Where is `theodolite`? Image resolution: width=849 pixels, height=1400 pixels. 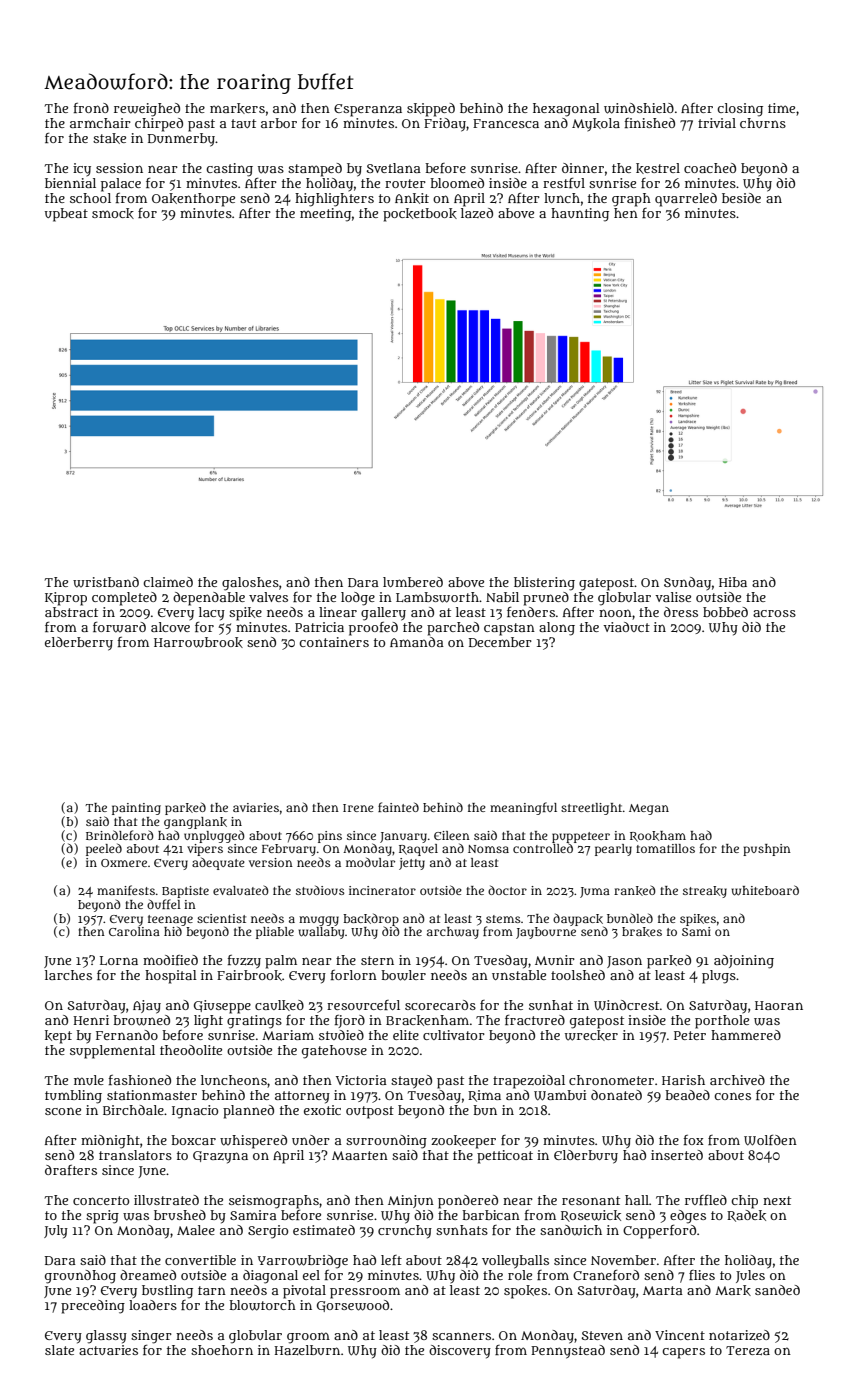 theodolite is located at coordinates (191, 1050).
